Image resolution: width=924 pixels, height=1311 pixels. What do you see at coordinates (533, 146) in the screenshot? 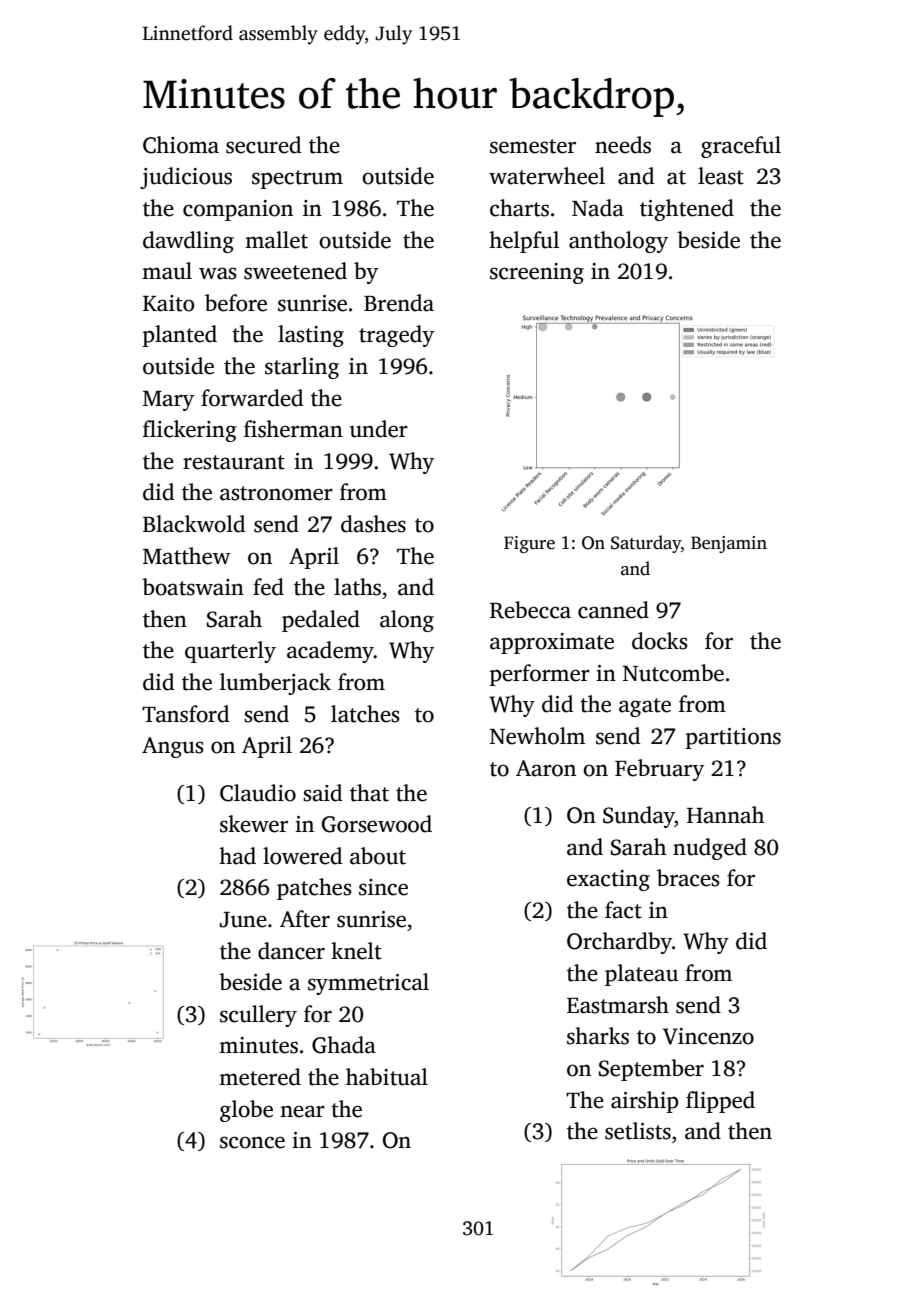
I see `semester` at bounding box center [533, 146].
